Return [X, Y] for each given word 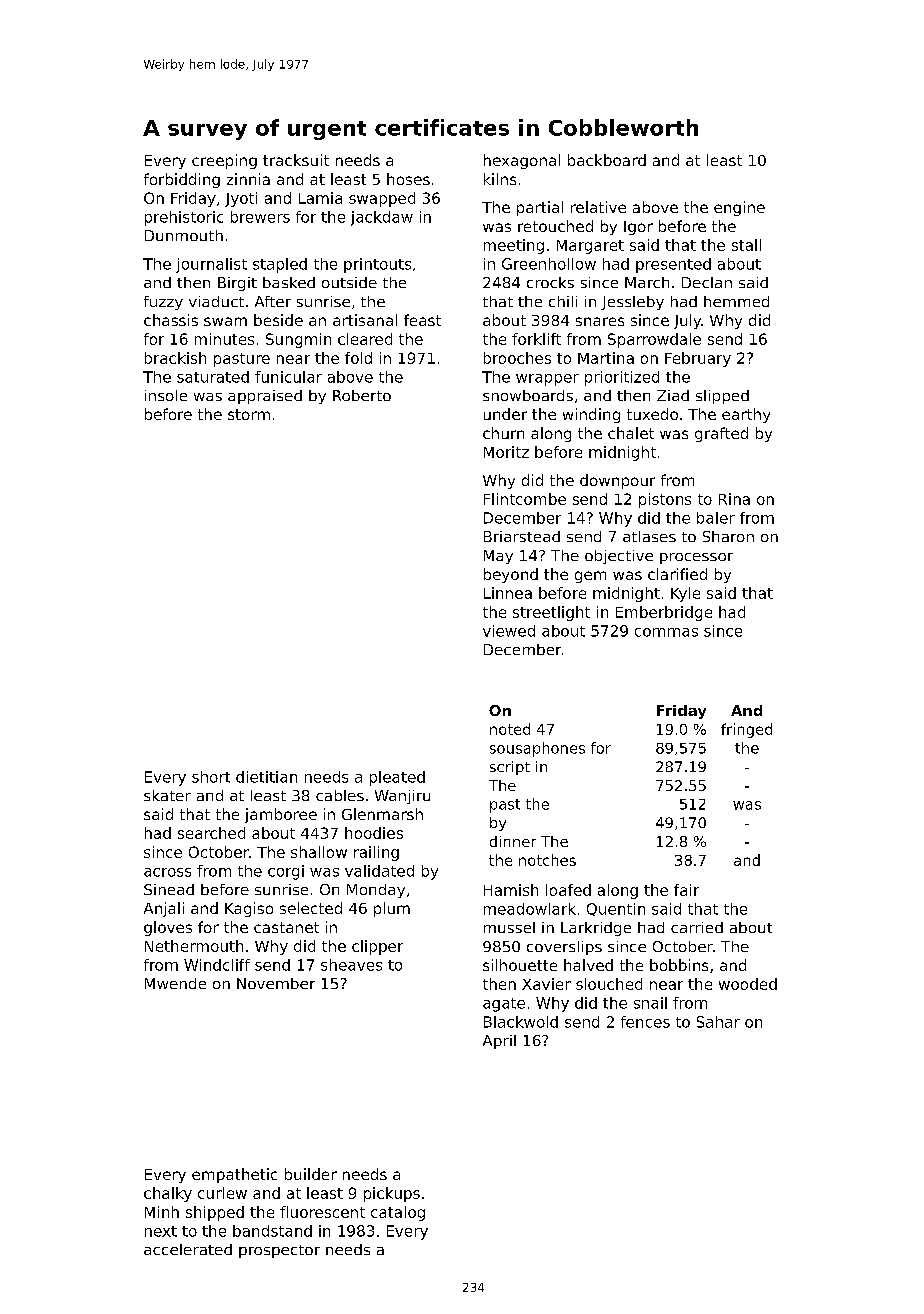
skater [167, 795]
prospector [279, 1251]
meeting [514, 246]
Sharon [728, 536]
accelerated [188, 1249]
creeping [224, 161]
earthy [746, 415]
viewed [509, 631]
